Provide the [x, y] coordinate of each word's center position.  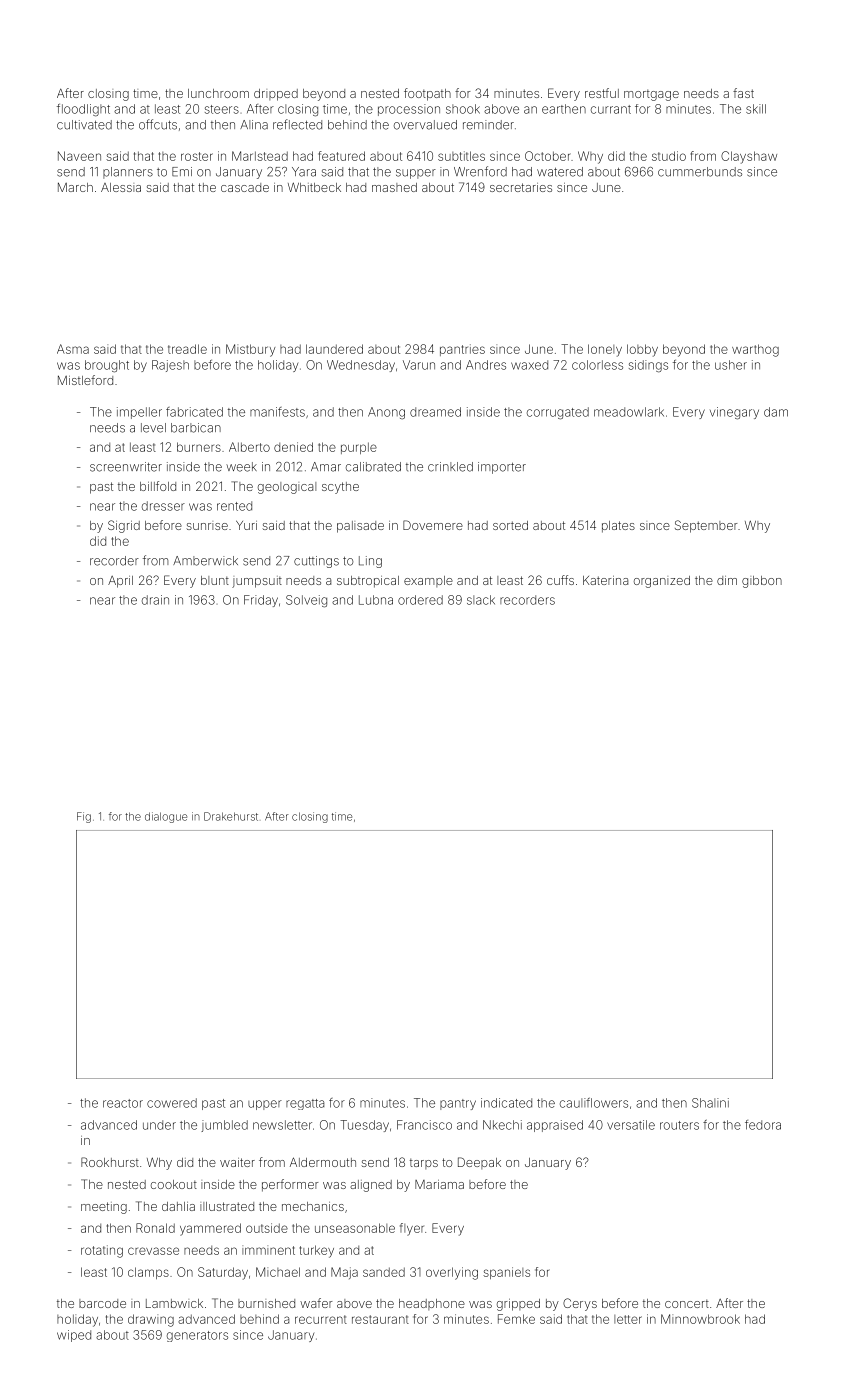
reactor [123, 1103]
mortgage [651, 95]
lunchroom [218, 93]
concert [687, 1303]
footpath [427, 94]
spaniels [506, 1273]
